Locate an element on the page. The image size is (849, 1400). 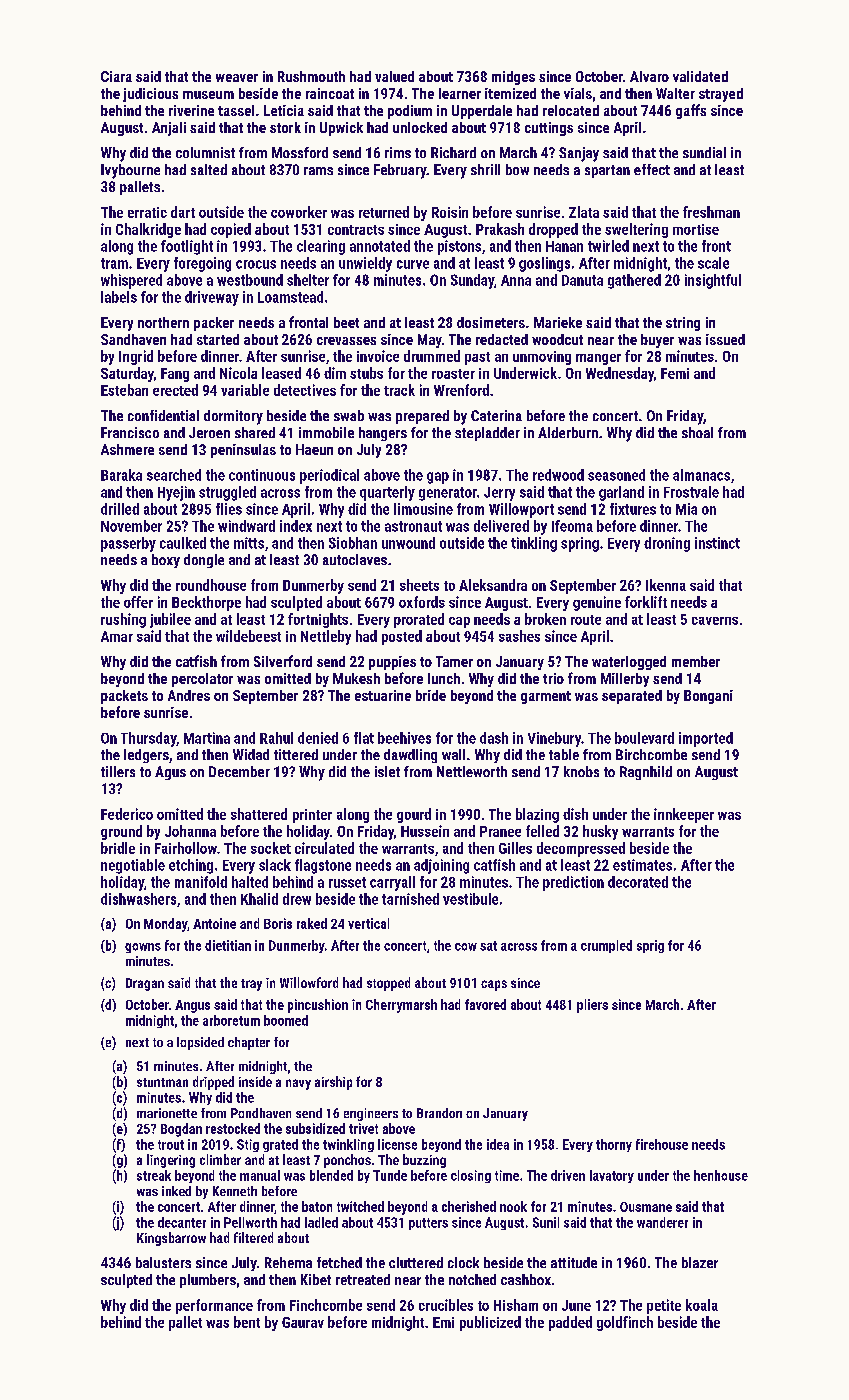
flat is located at coordinates (364, 738).
